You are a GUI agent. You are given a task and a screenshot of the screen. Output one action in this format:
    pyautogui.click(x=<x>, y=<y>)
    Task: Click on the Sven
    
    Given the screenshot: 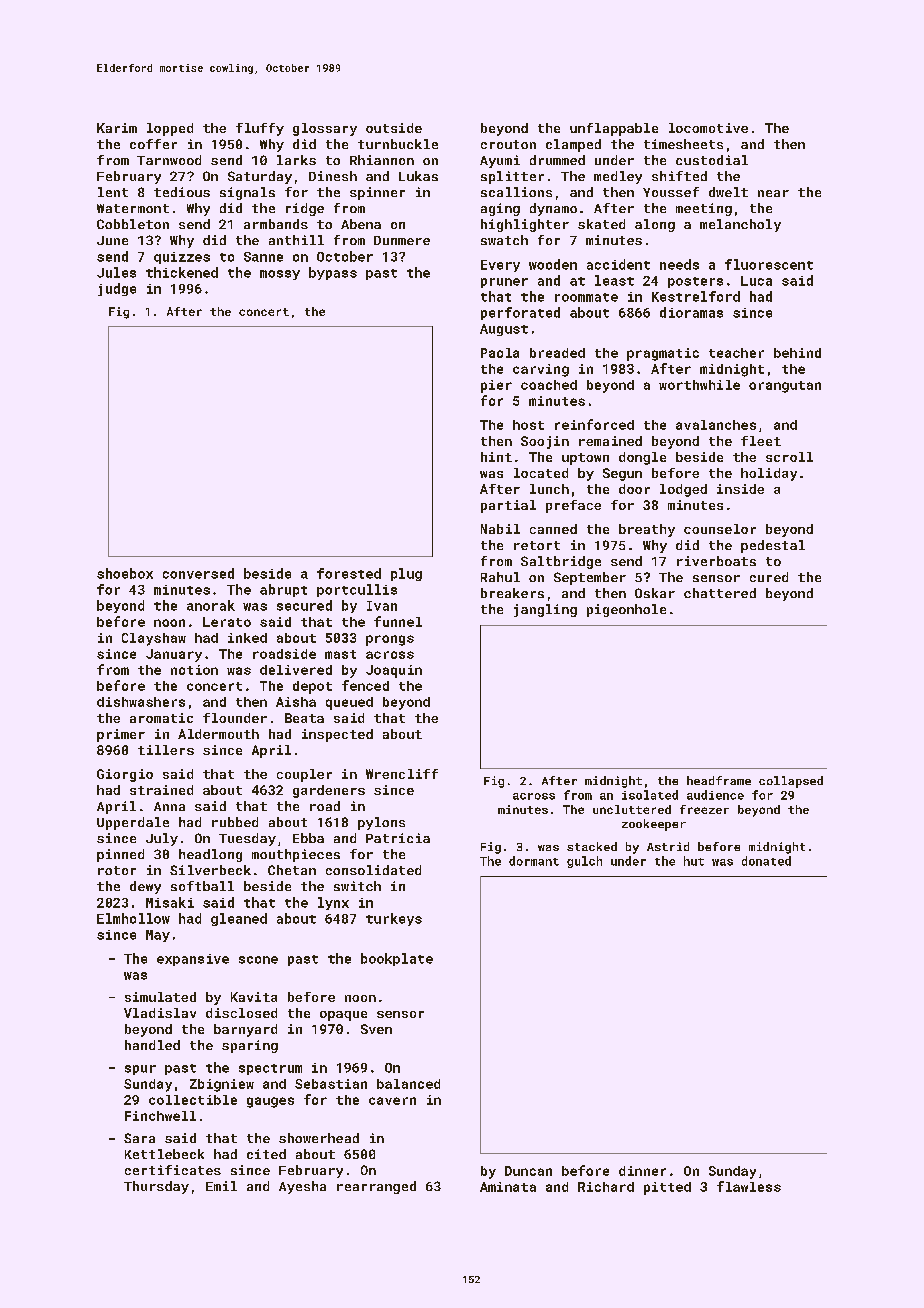 What is the action you would take?
    pyautogui.click(x=376, y=1029)
